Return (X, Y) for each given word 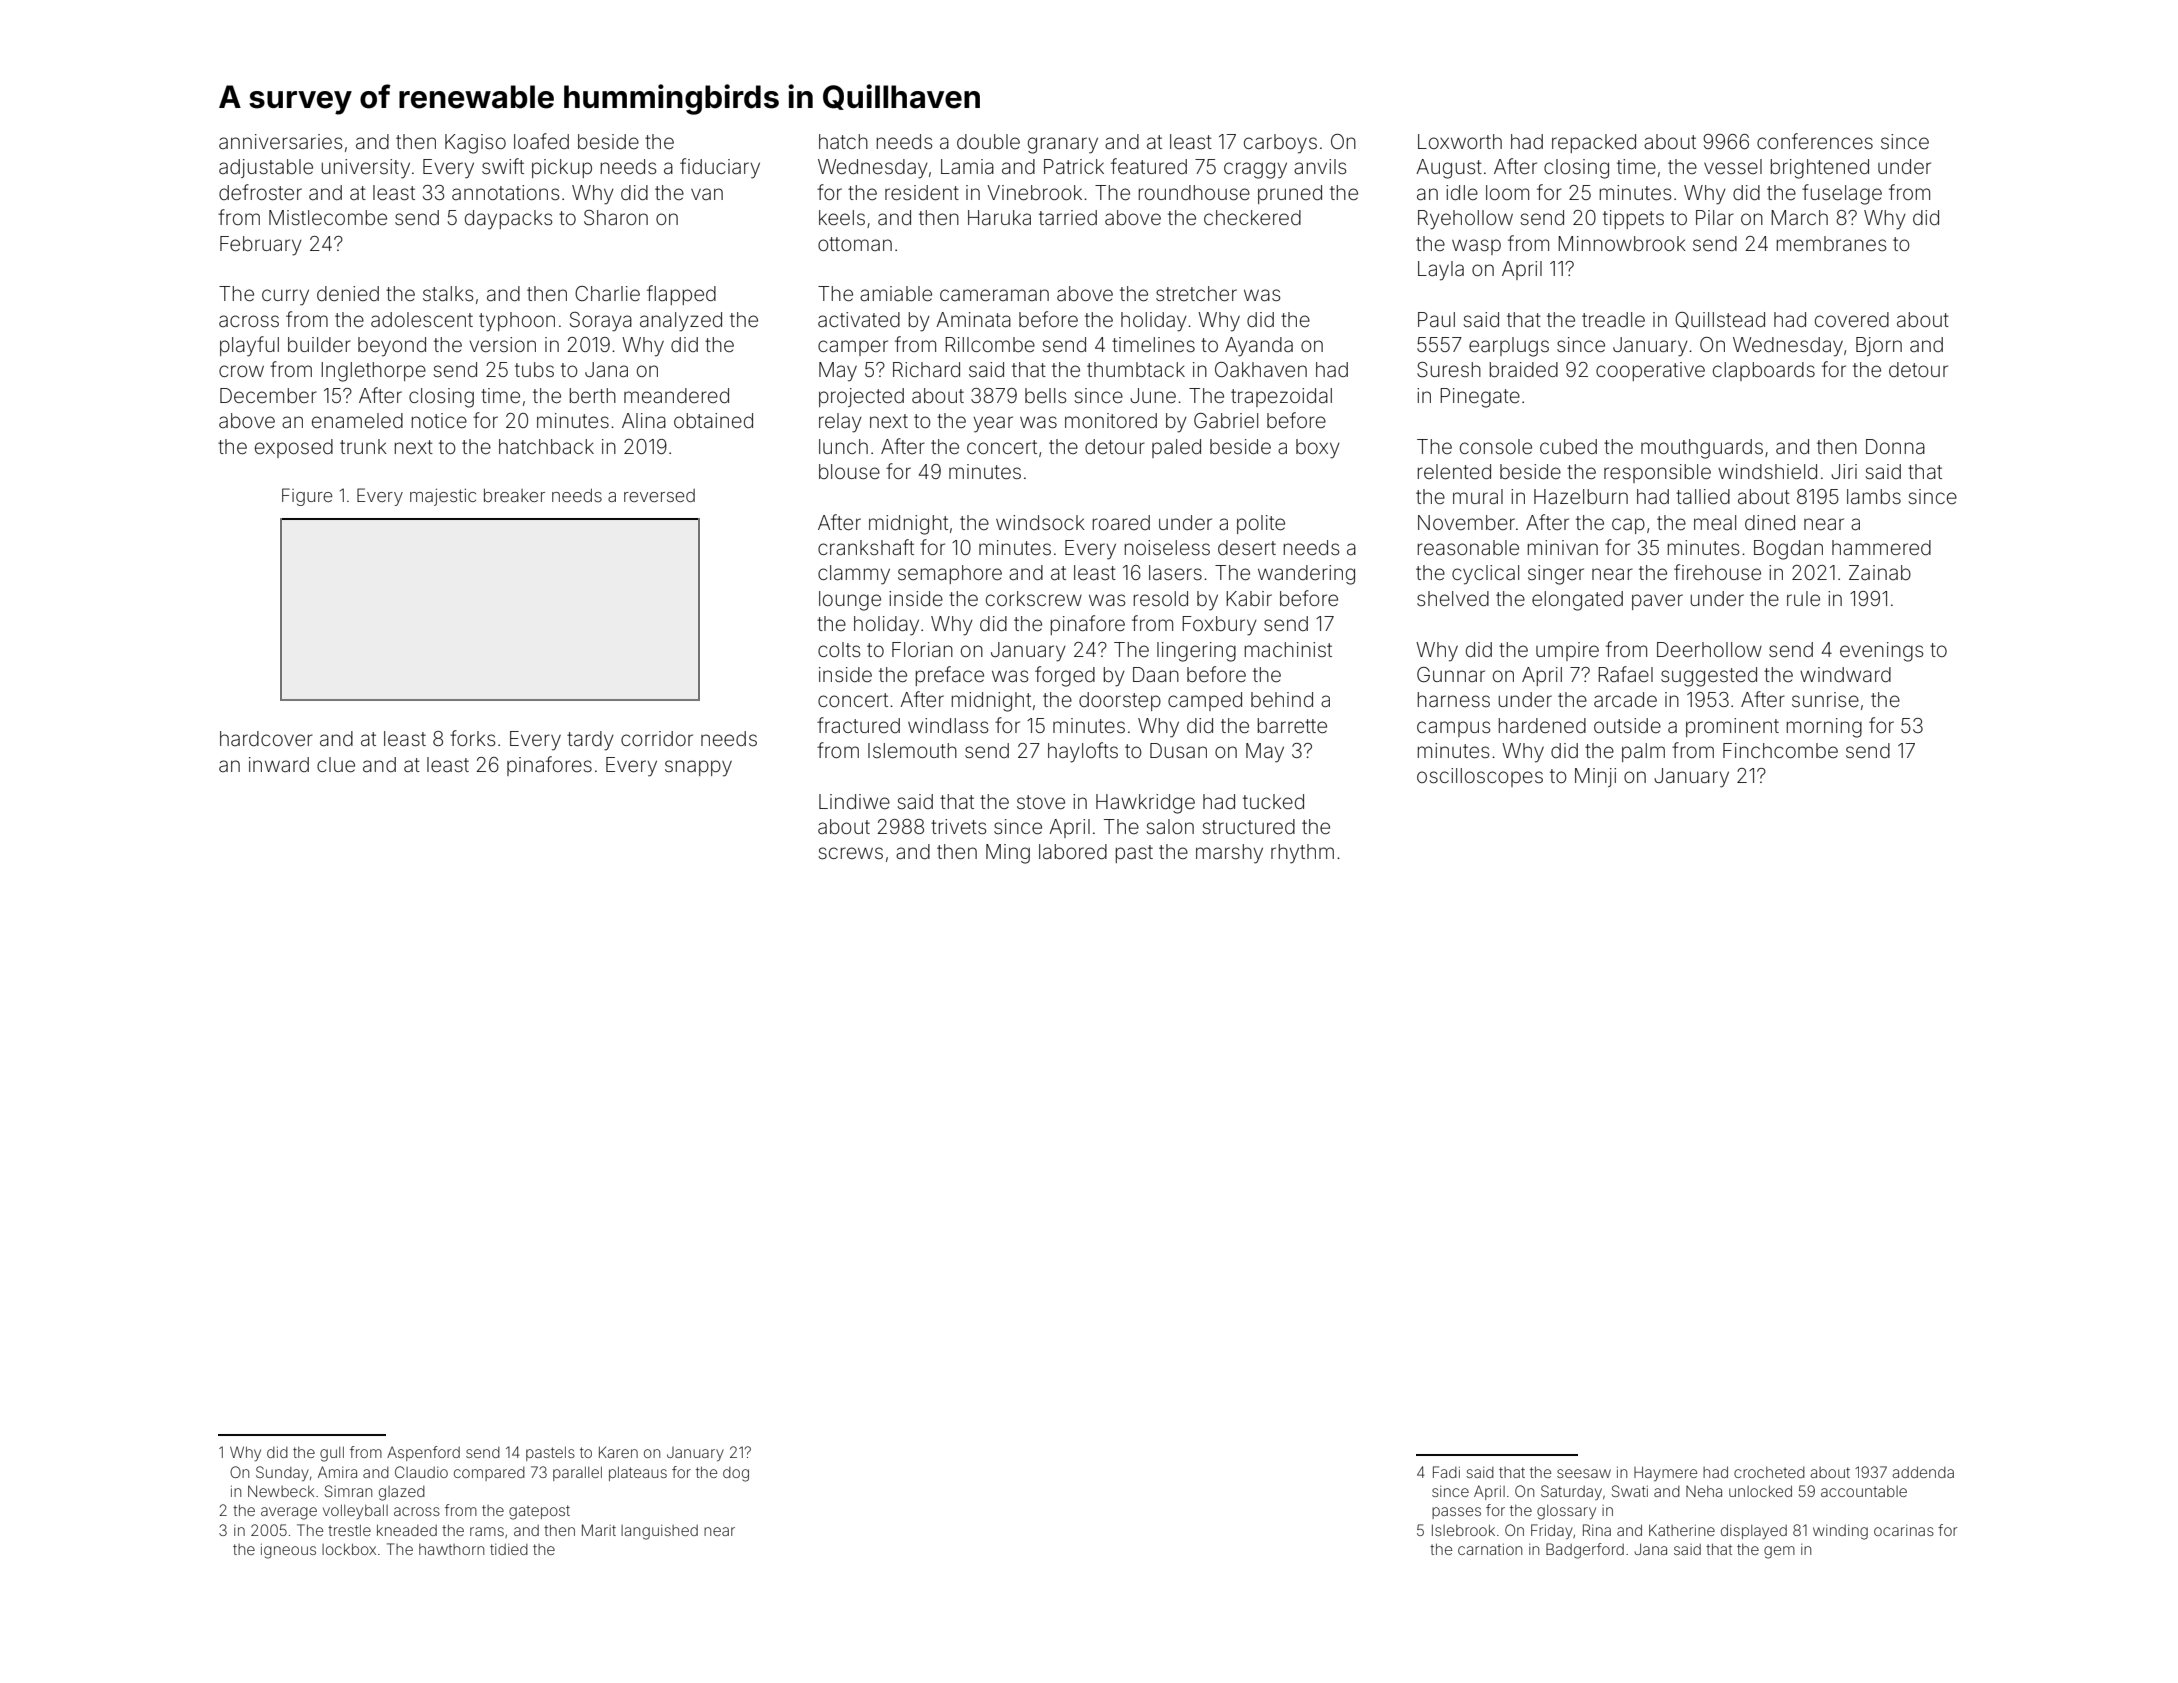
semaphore (950, 574)
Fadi (1446, 1472)
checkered (1252, 217)
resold (1161, 598)
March (1799, 217)
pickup (562, 168)
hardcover (266, 738)
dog (736, 1474)
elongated (1577, 601)
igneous (288, 1551)
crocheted (1769, 1472)
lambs (1874, 496)
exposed (294, 448)
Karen (618, 1452)
